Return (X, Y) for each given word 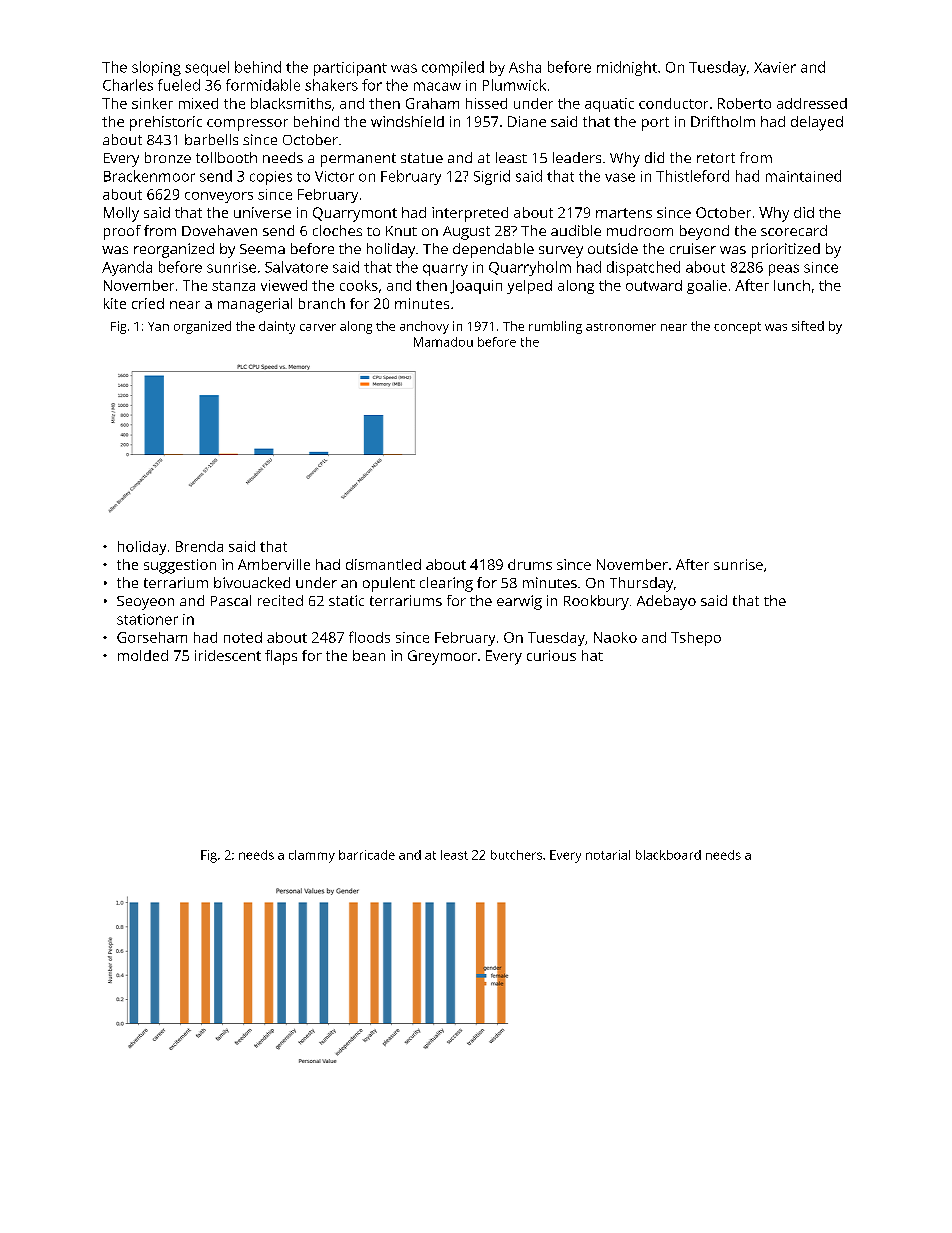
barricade (367, 855)
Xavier (775, 67)
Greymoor (442, 657)
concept (737, 328)
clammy (312, 856)
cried (148, 303)
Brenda (199, 546)
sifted (808, 326)
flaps (281, 657)
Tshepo (696, 639)
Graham (432, 103)
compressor (247, 125)
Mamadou (443, 342)
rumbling (555, 327)
